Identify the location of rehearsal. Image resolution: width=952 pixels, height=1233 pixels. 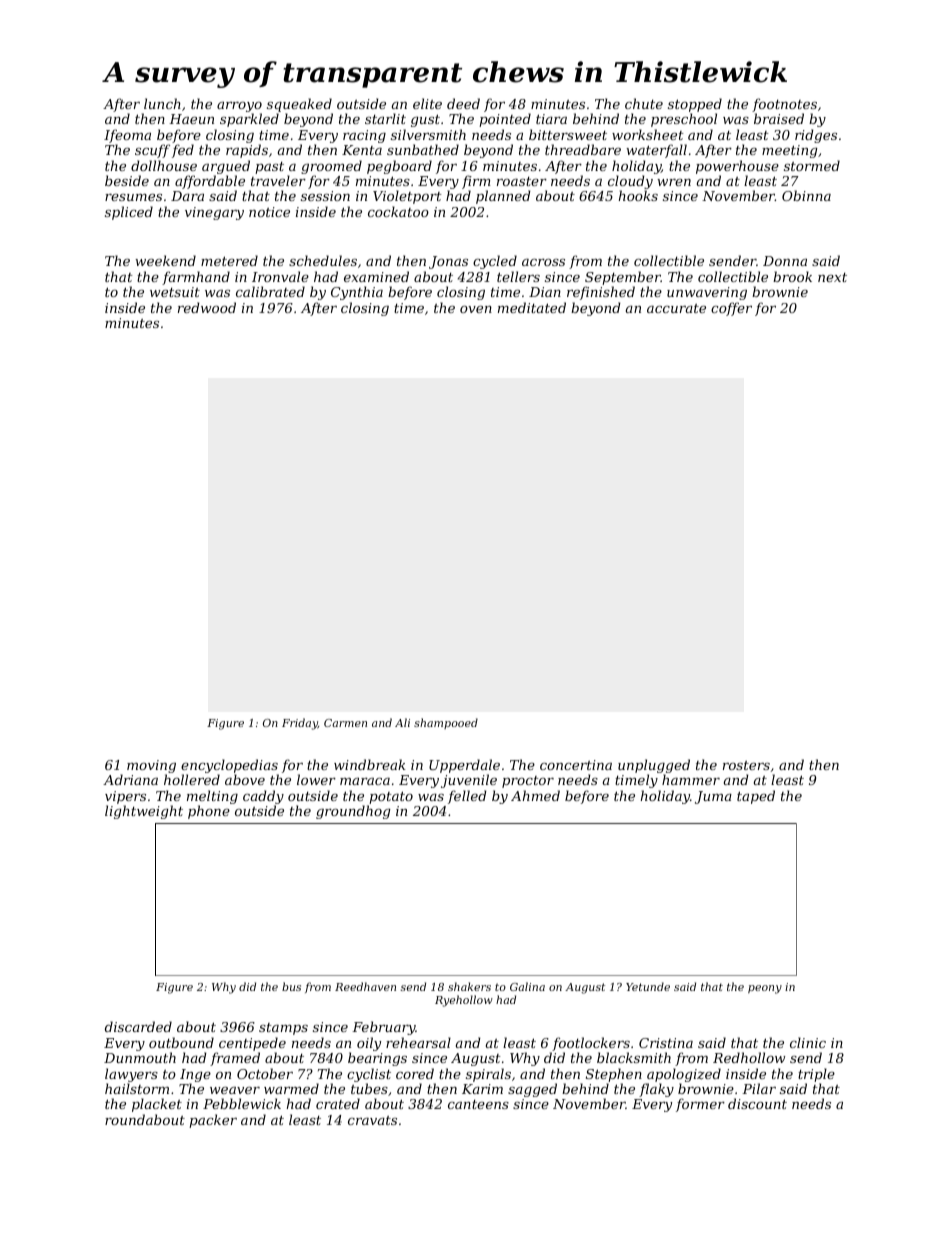
(418, 1042).
